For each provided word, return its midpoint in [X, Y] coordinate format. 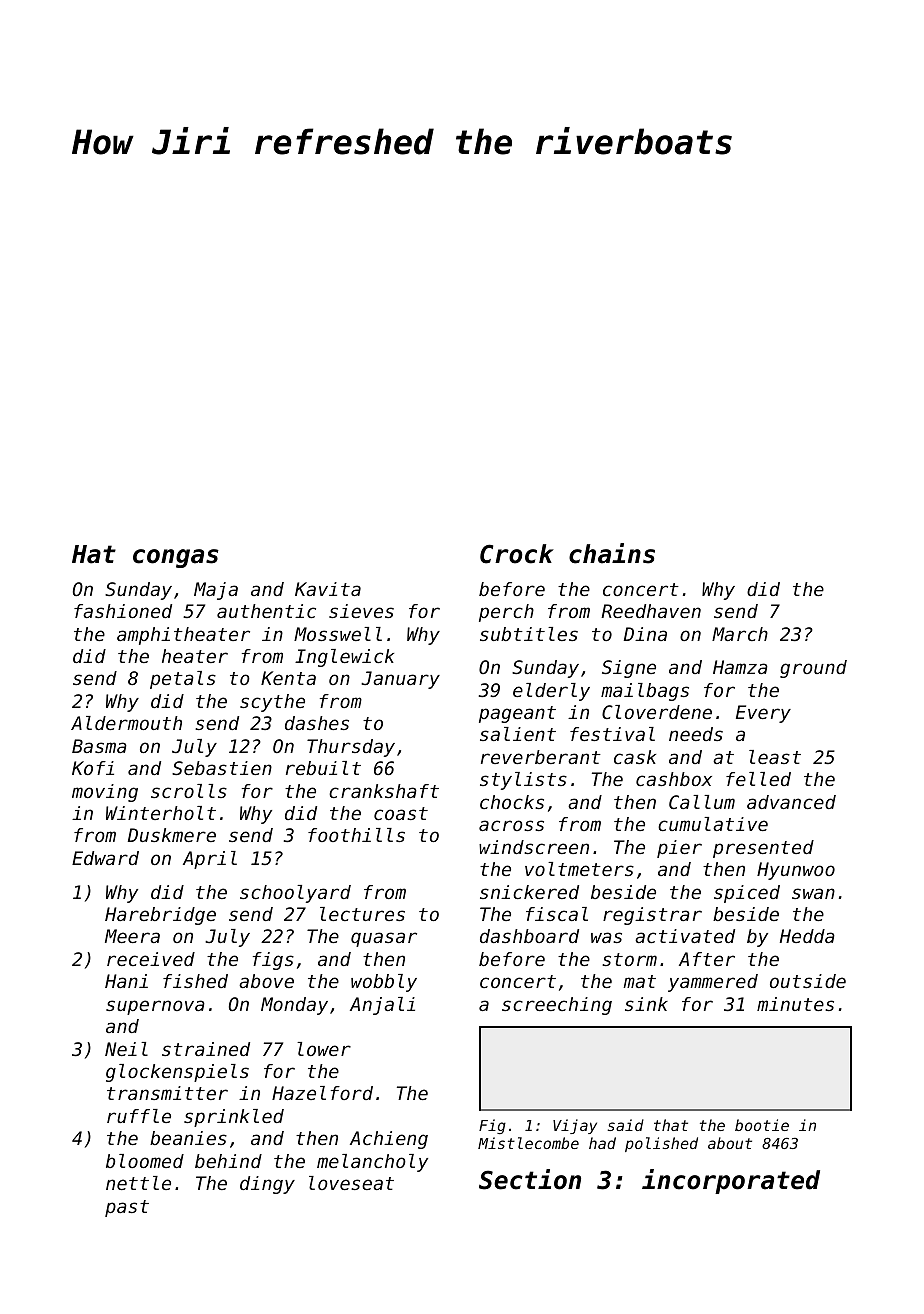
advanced [791, 802]
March [740, 634]
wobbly [384, 983]
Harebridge [160, 916]
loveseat [351, 1183]
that [671, 1125]
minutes [795, 1004]
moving [105, 793]
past [127, 1208]
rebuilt [323, 768]
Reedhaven [651, 611]
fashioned [123, 611]
